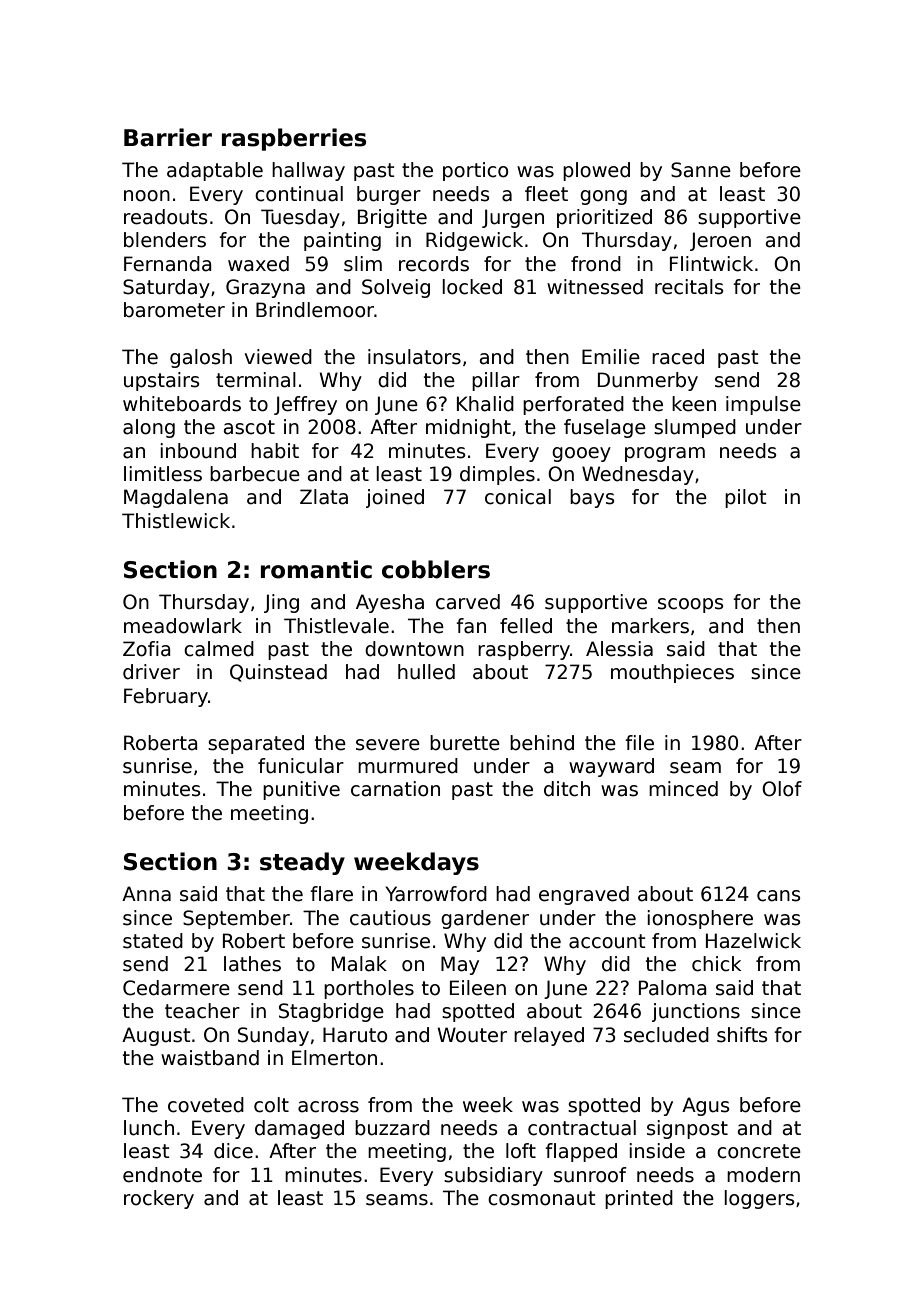 The width and height of the screenshot is (924, 1314). What do you see at coordinates (294, 139) in the screenshot?
I see `raspberries` at bounding box center [294, 139].
